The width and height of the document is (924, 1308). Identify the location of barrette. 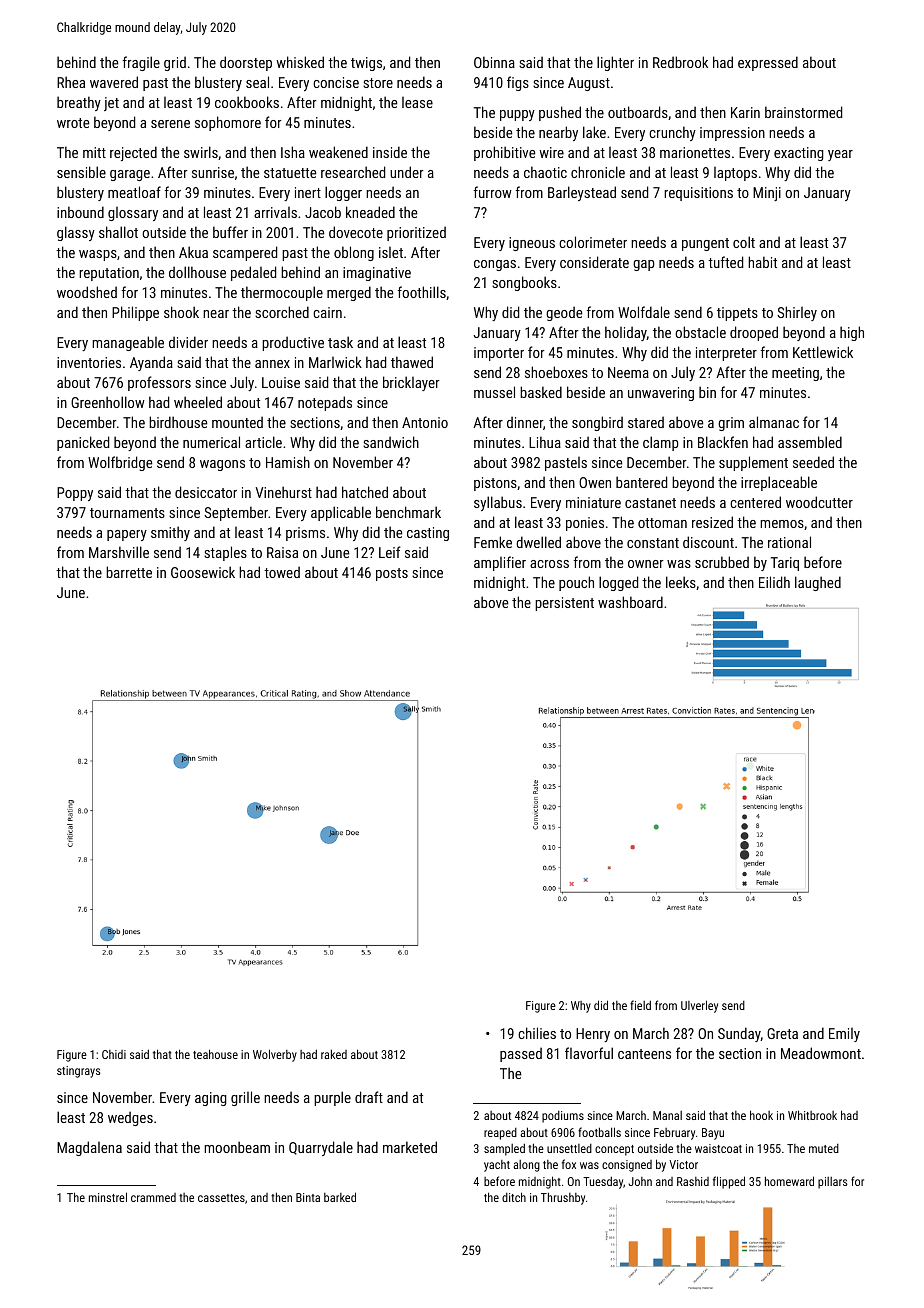
(129, 572).
